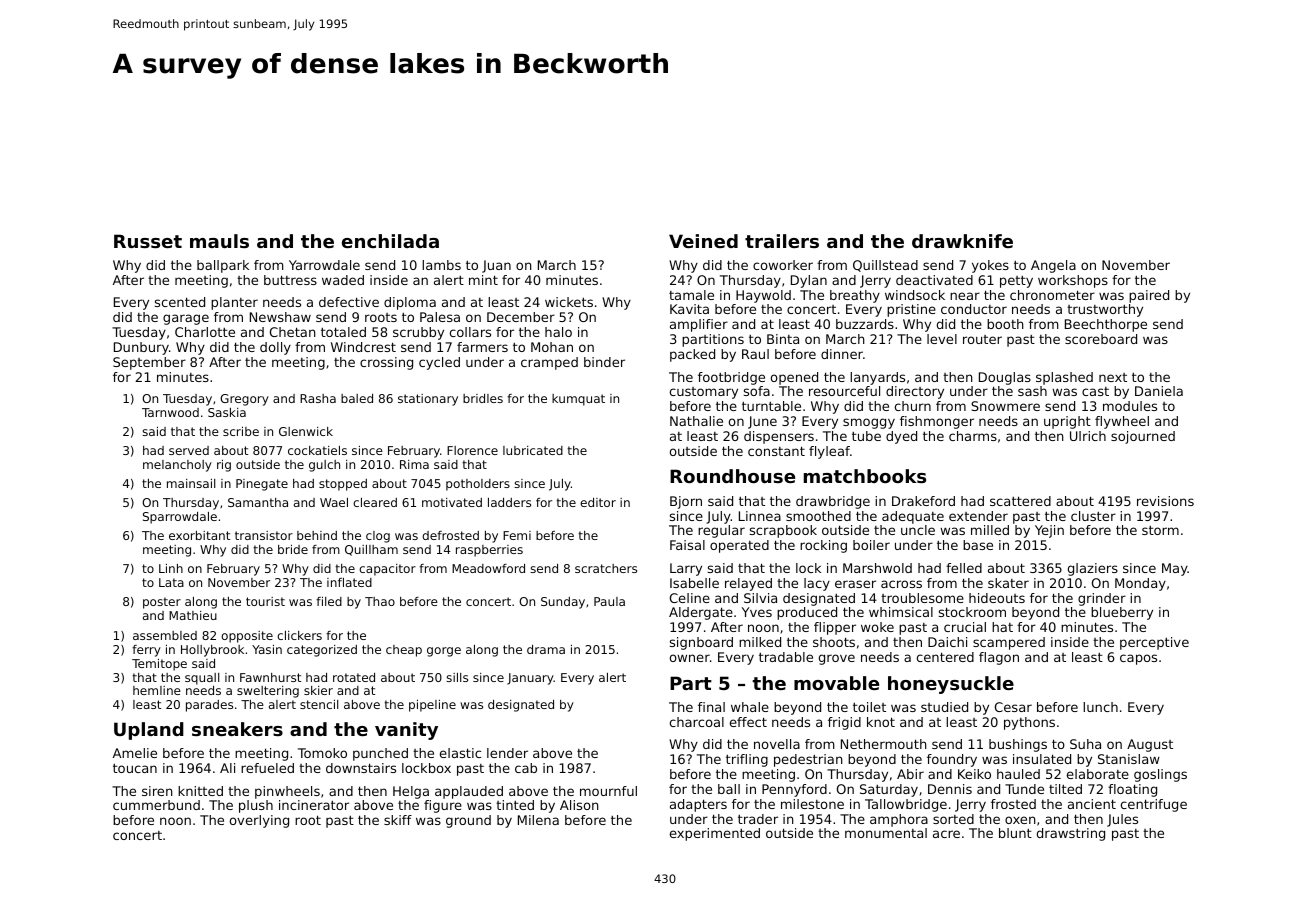 This page has width=1308, height=924. What do you see at coordinates (186, 319) in the page?
I see `garage` at bounding box center [186, 319].
